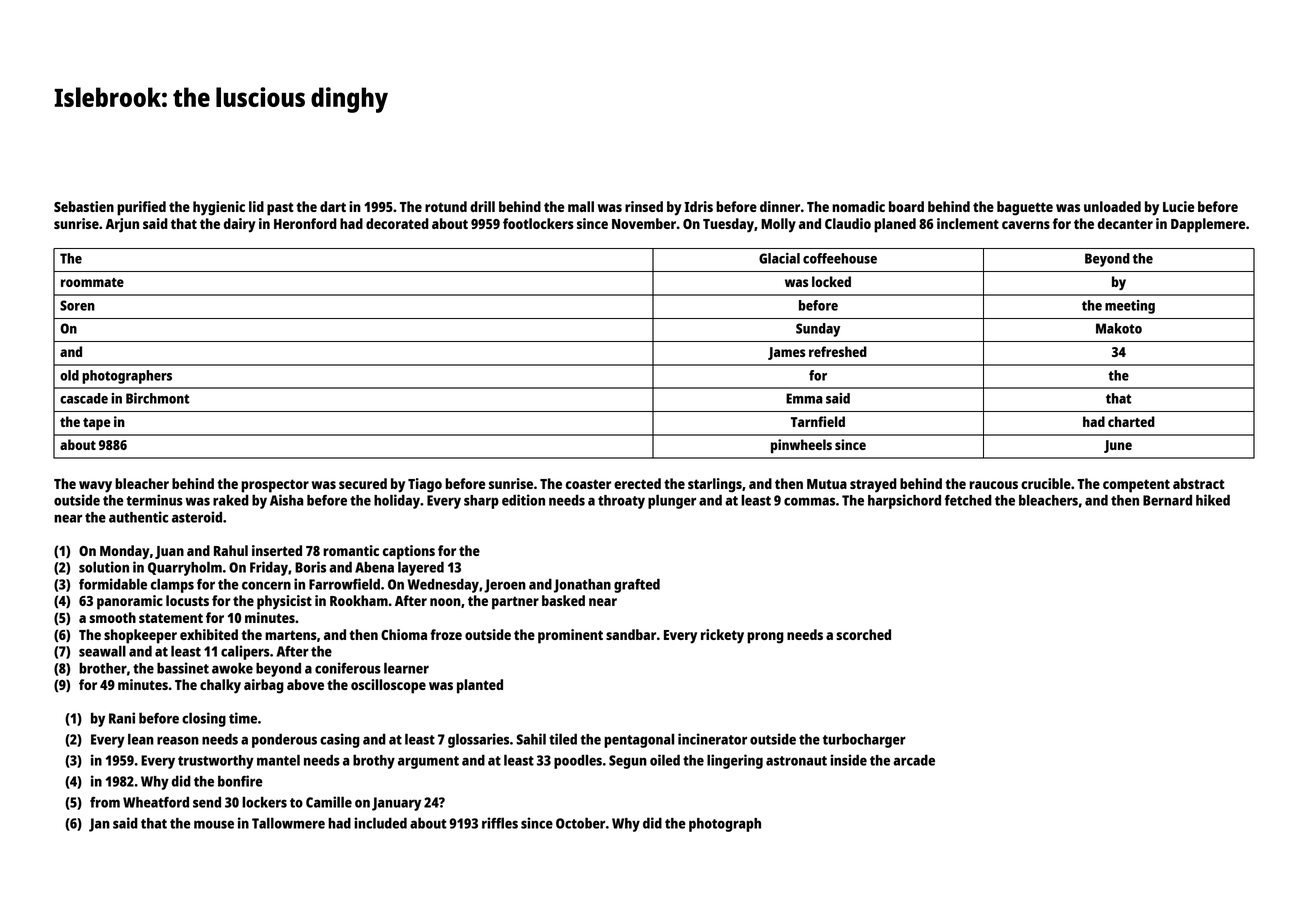 The width and height of the document is (1308, 924). I want to click on lean, so click(141, 739).
